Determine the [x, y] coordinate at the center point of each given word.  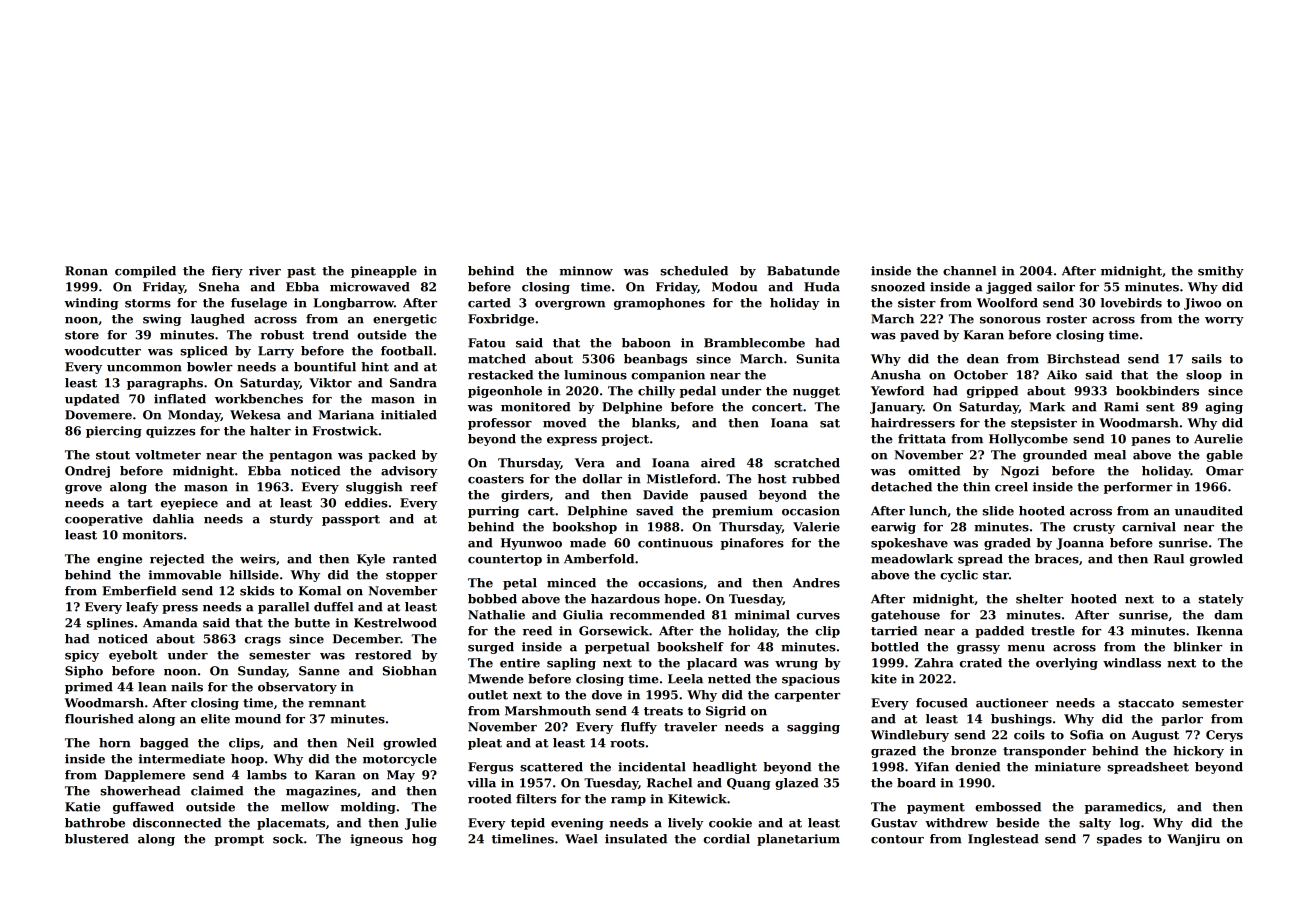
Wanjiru [1193, 840]
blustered [97, 839]
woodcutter [102, 351]
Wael [581, 839]
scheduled [694, 271]
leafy [142, 608]
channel [969, 271]
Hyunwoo [531, 544]
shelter [1039, 599]
